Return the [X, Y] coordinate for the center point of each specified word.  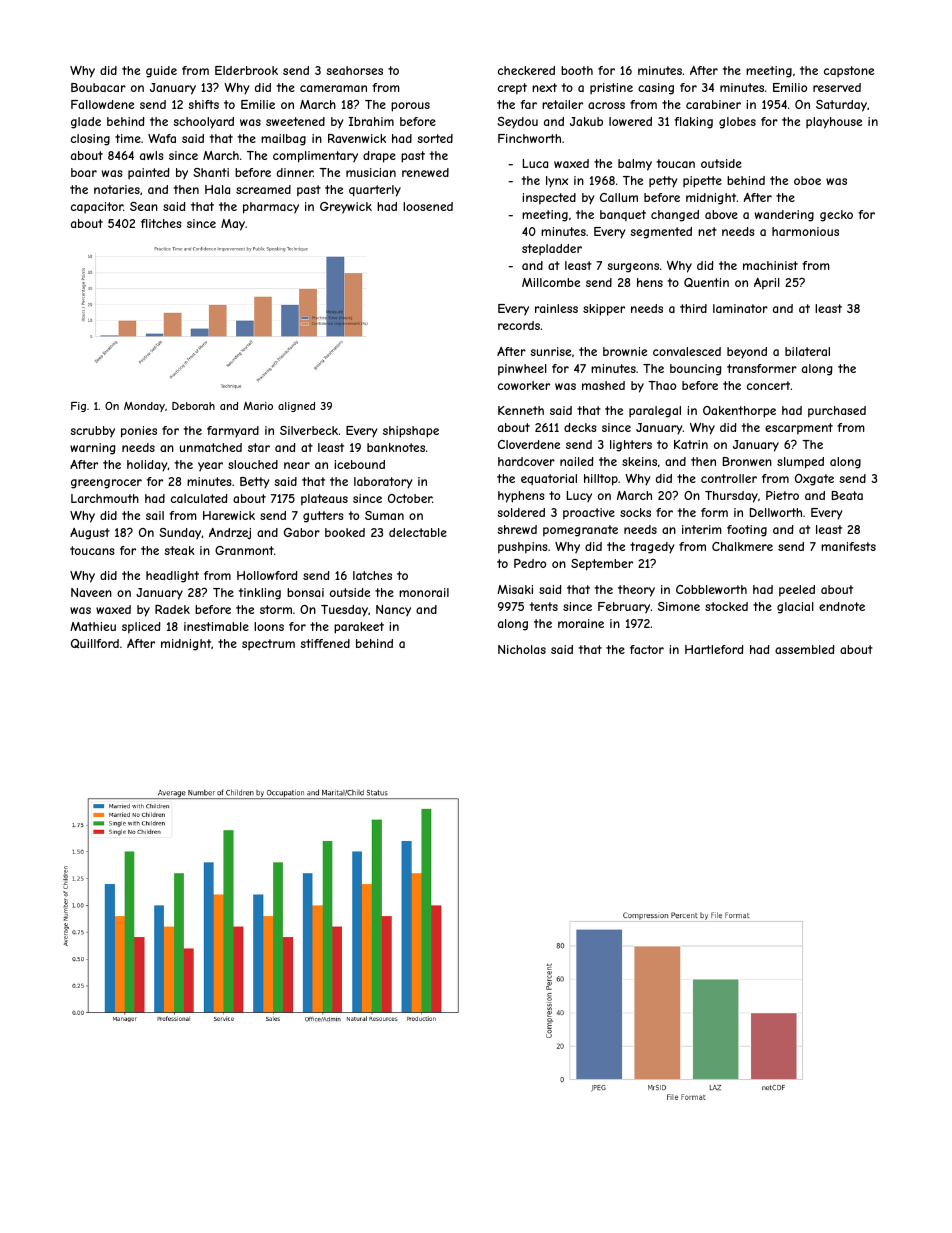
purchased [837, 412]
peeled [797, 591]
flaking [693, 123]
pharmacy [271, 208]
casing [656, 89]
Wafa [162, 138]
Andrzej [230, 534]
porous [410, 107]
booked [345, 532]
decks [580, 427]
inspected [549, 199]
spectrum [268, 645]
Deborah [193, 406]
